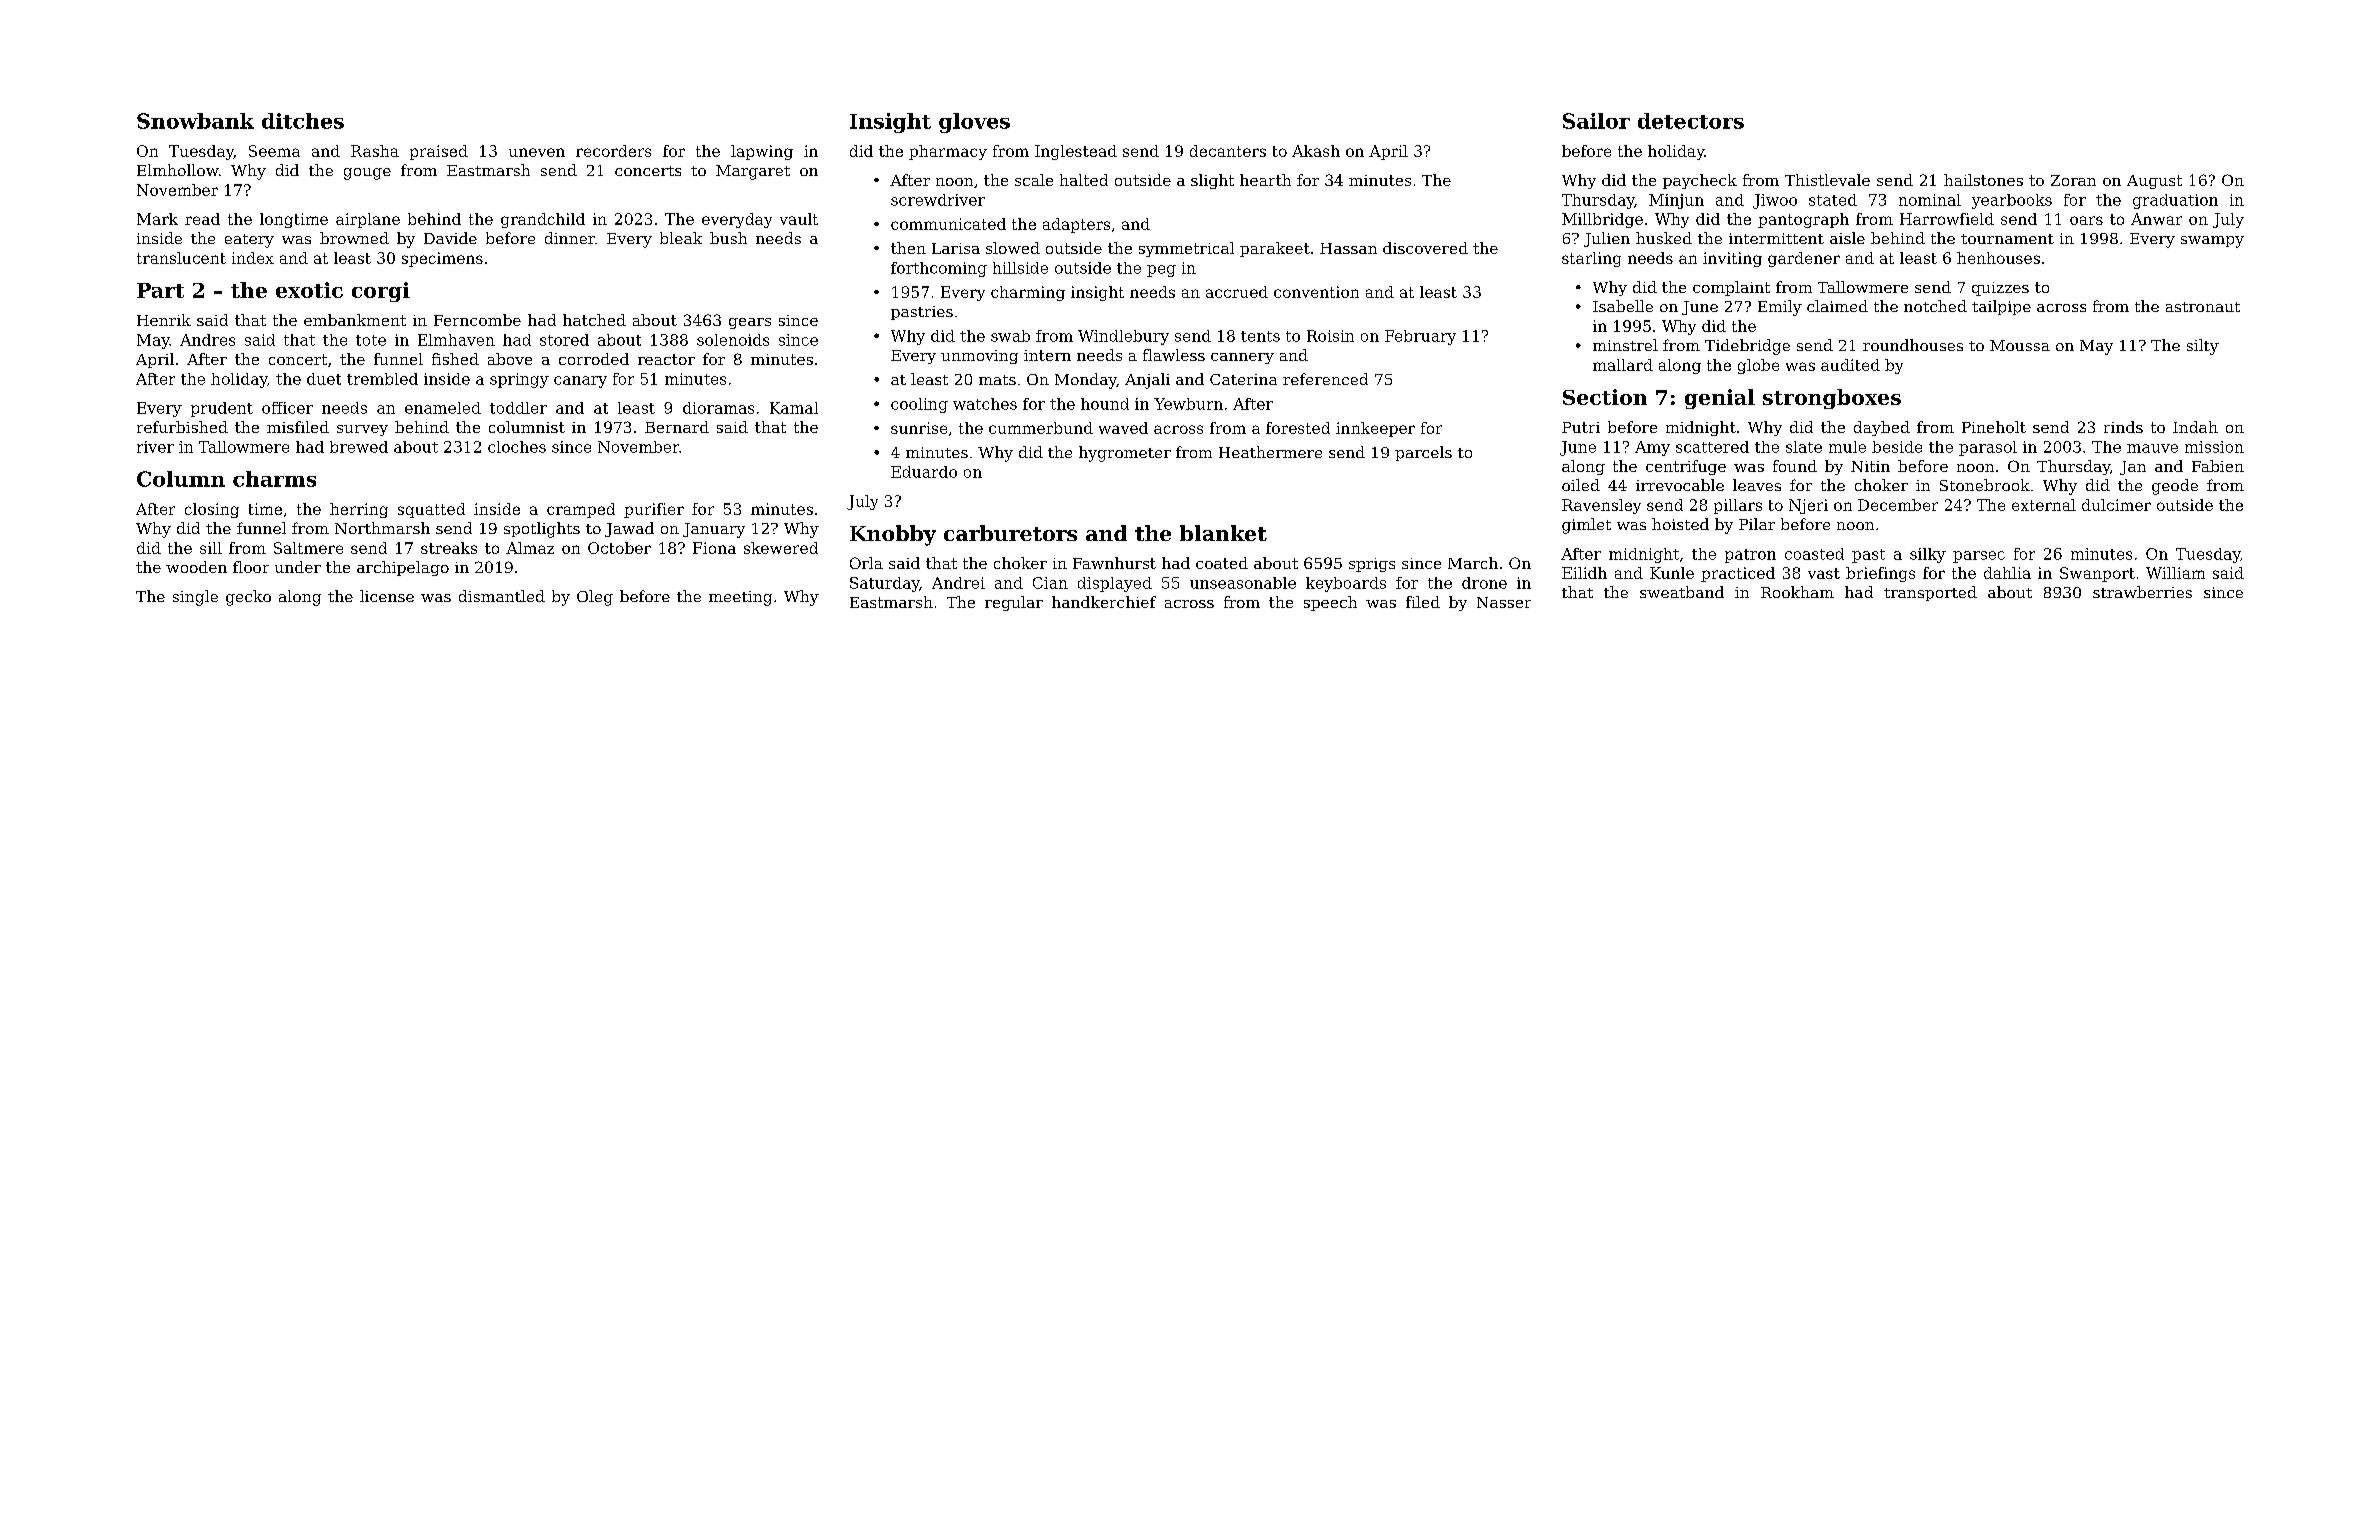 This page has height=1540, width=2380. What do you see at coordinates (1330, 603) in the page?
I see `speech` at bounding box center [1330, 603].
